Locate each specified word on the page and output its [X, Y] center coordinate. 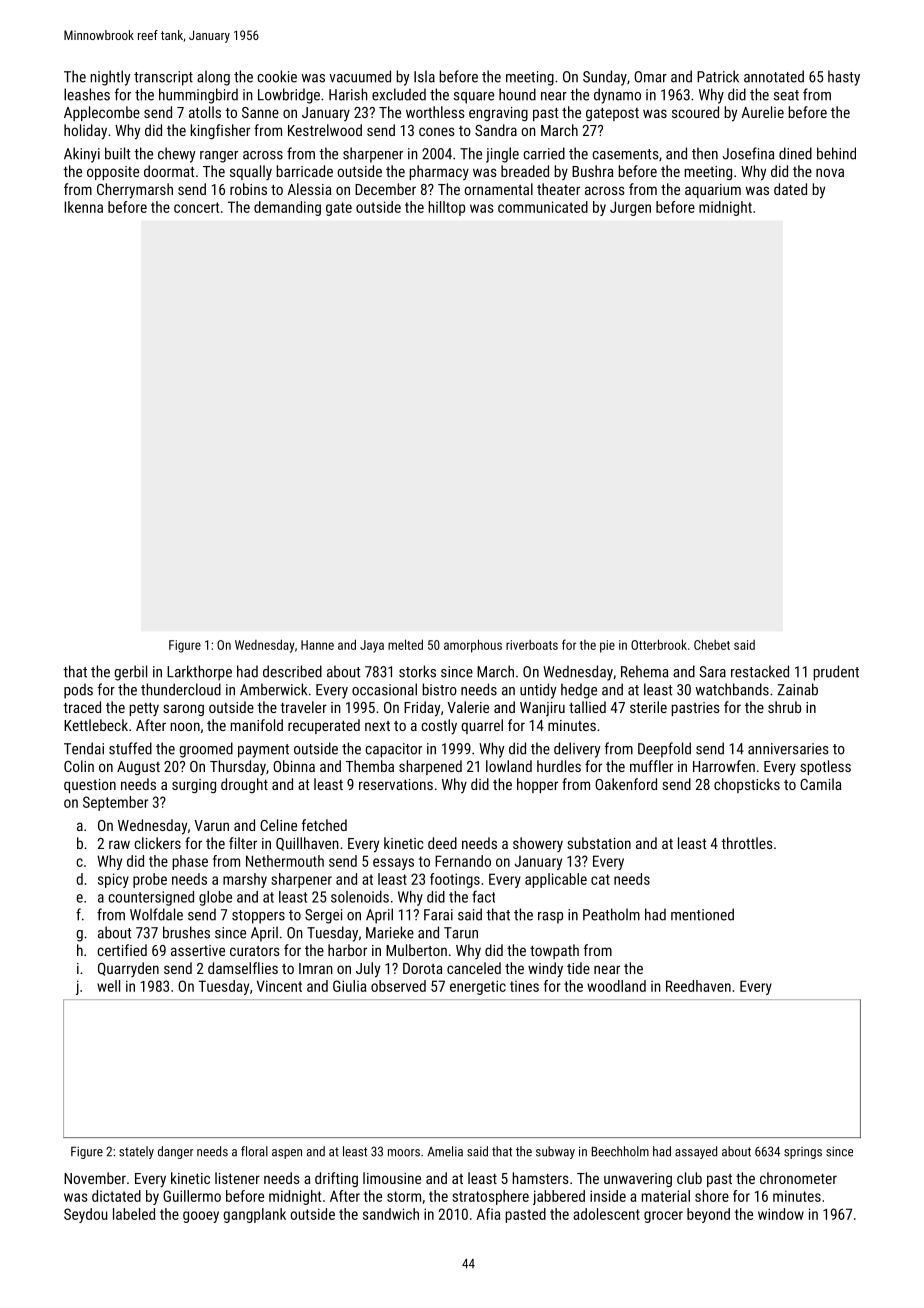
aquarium [713, 191]
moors [404, 1153]
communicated [543, 207]
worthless [435, 112]
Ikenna [83, 207]
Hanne [317, 645]
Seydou [86, 1215]
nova [830, 172]
